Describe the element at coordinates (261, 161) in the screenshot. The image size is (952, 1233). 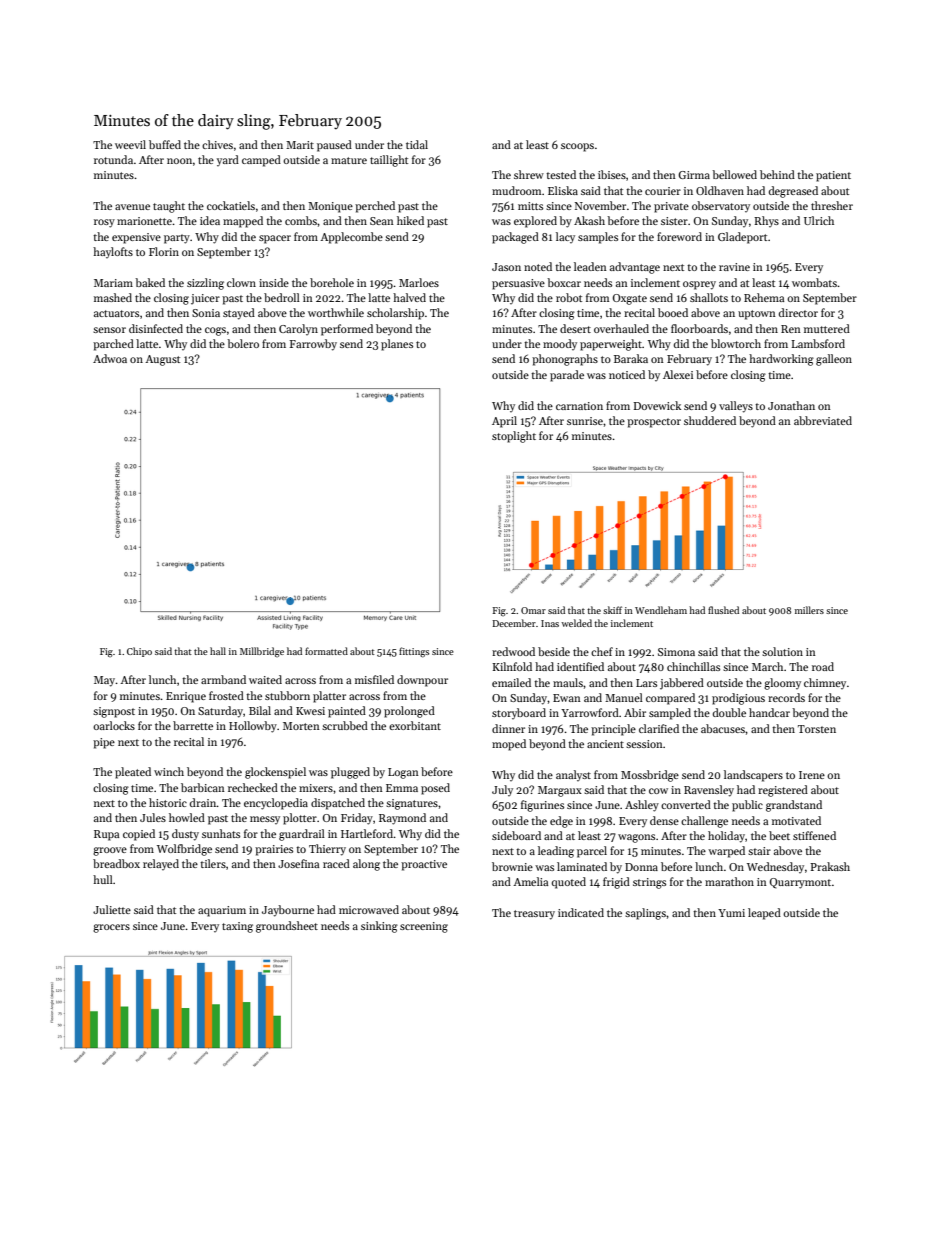
I see `camped` at that location.
